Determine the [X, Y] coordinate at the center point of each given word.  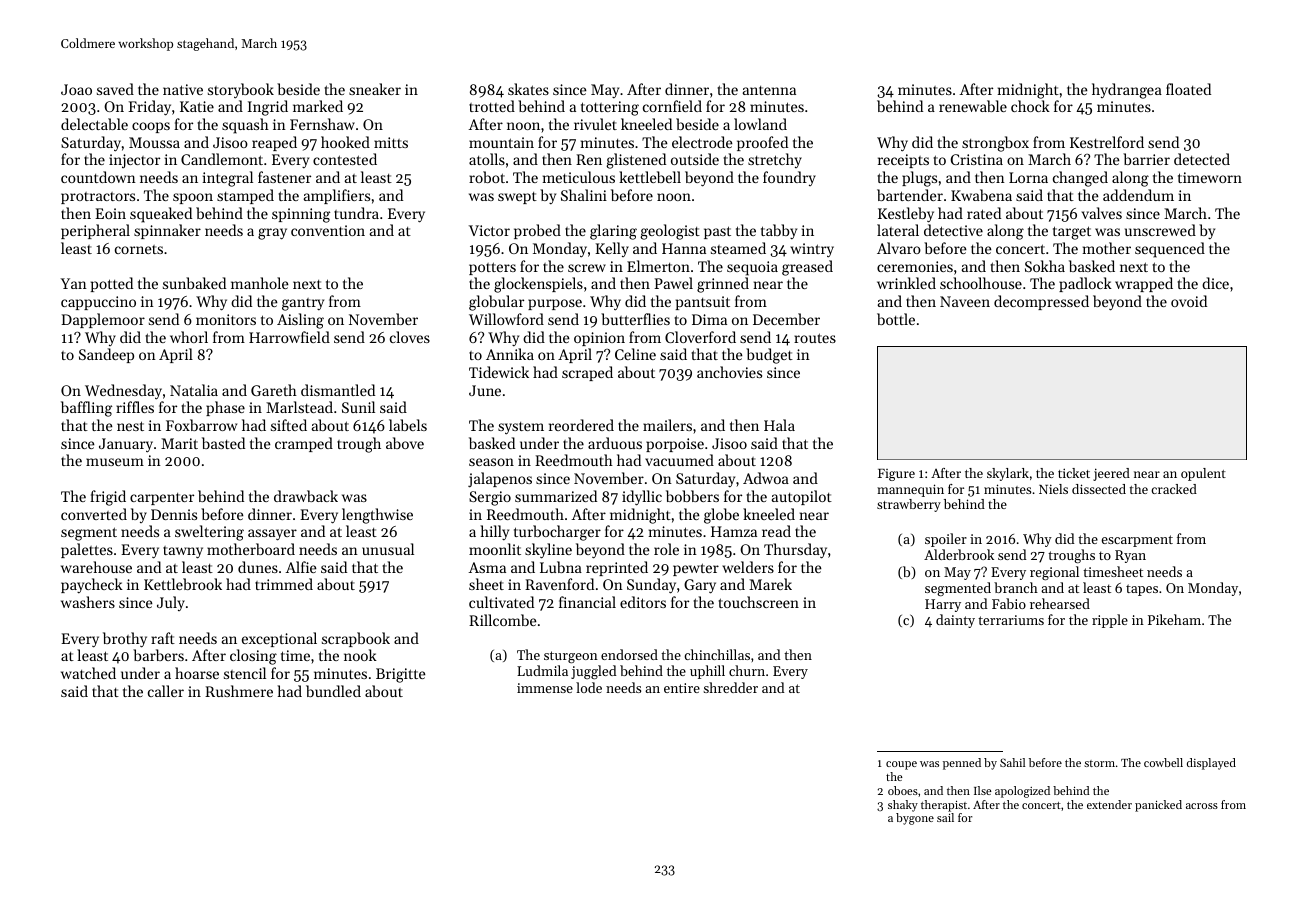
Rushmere [239, 691]
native [183, 89]
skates [528, 89]
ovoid [1189, 301]
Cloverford [700, 337]
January [126, 445]
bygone [915, 819]
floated [1188, 89]
